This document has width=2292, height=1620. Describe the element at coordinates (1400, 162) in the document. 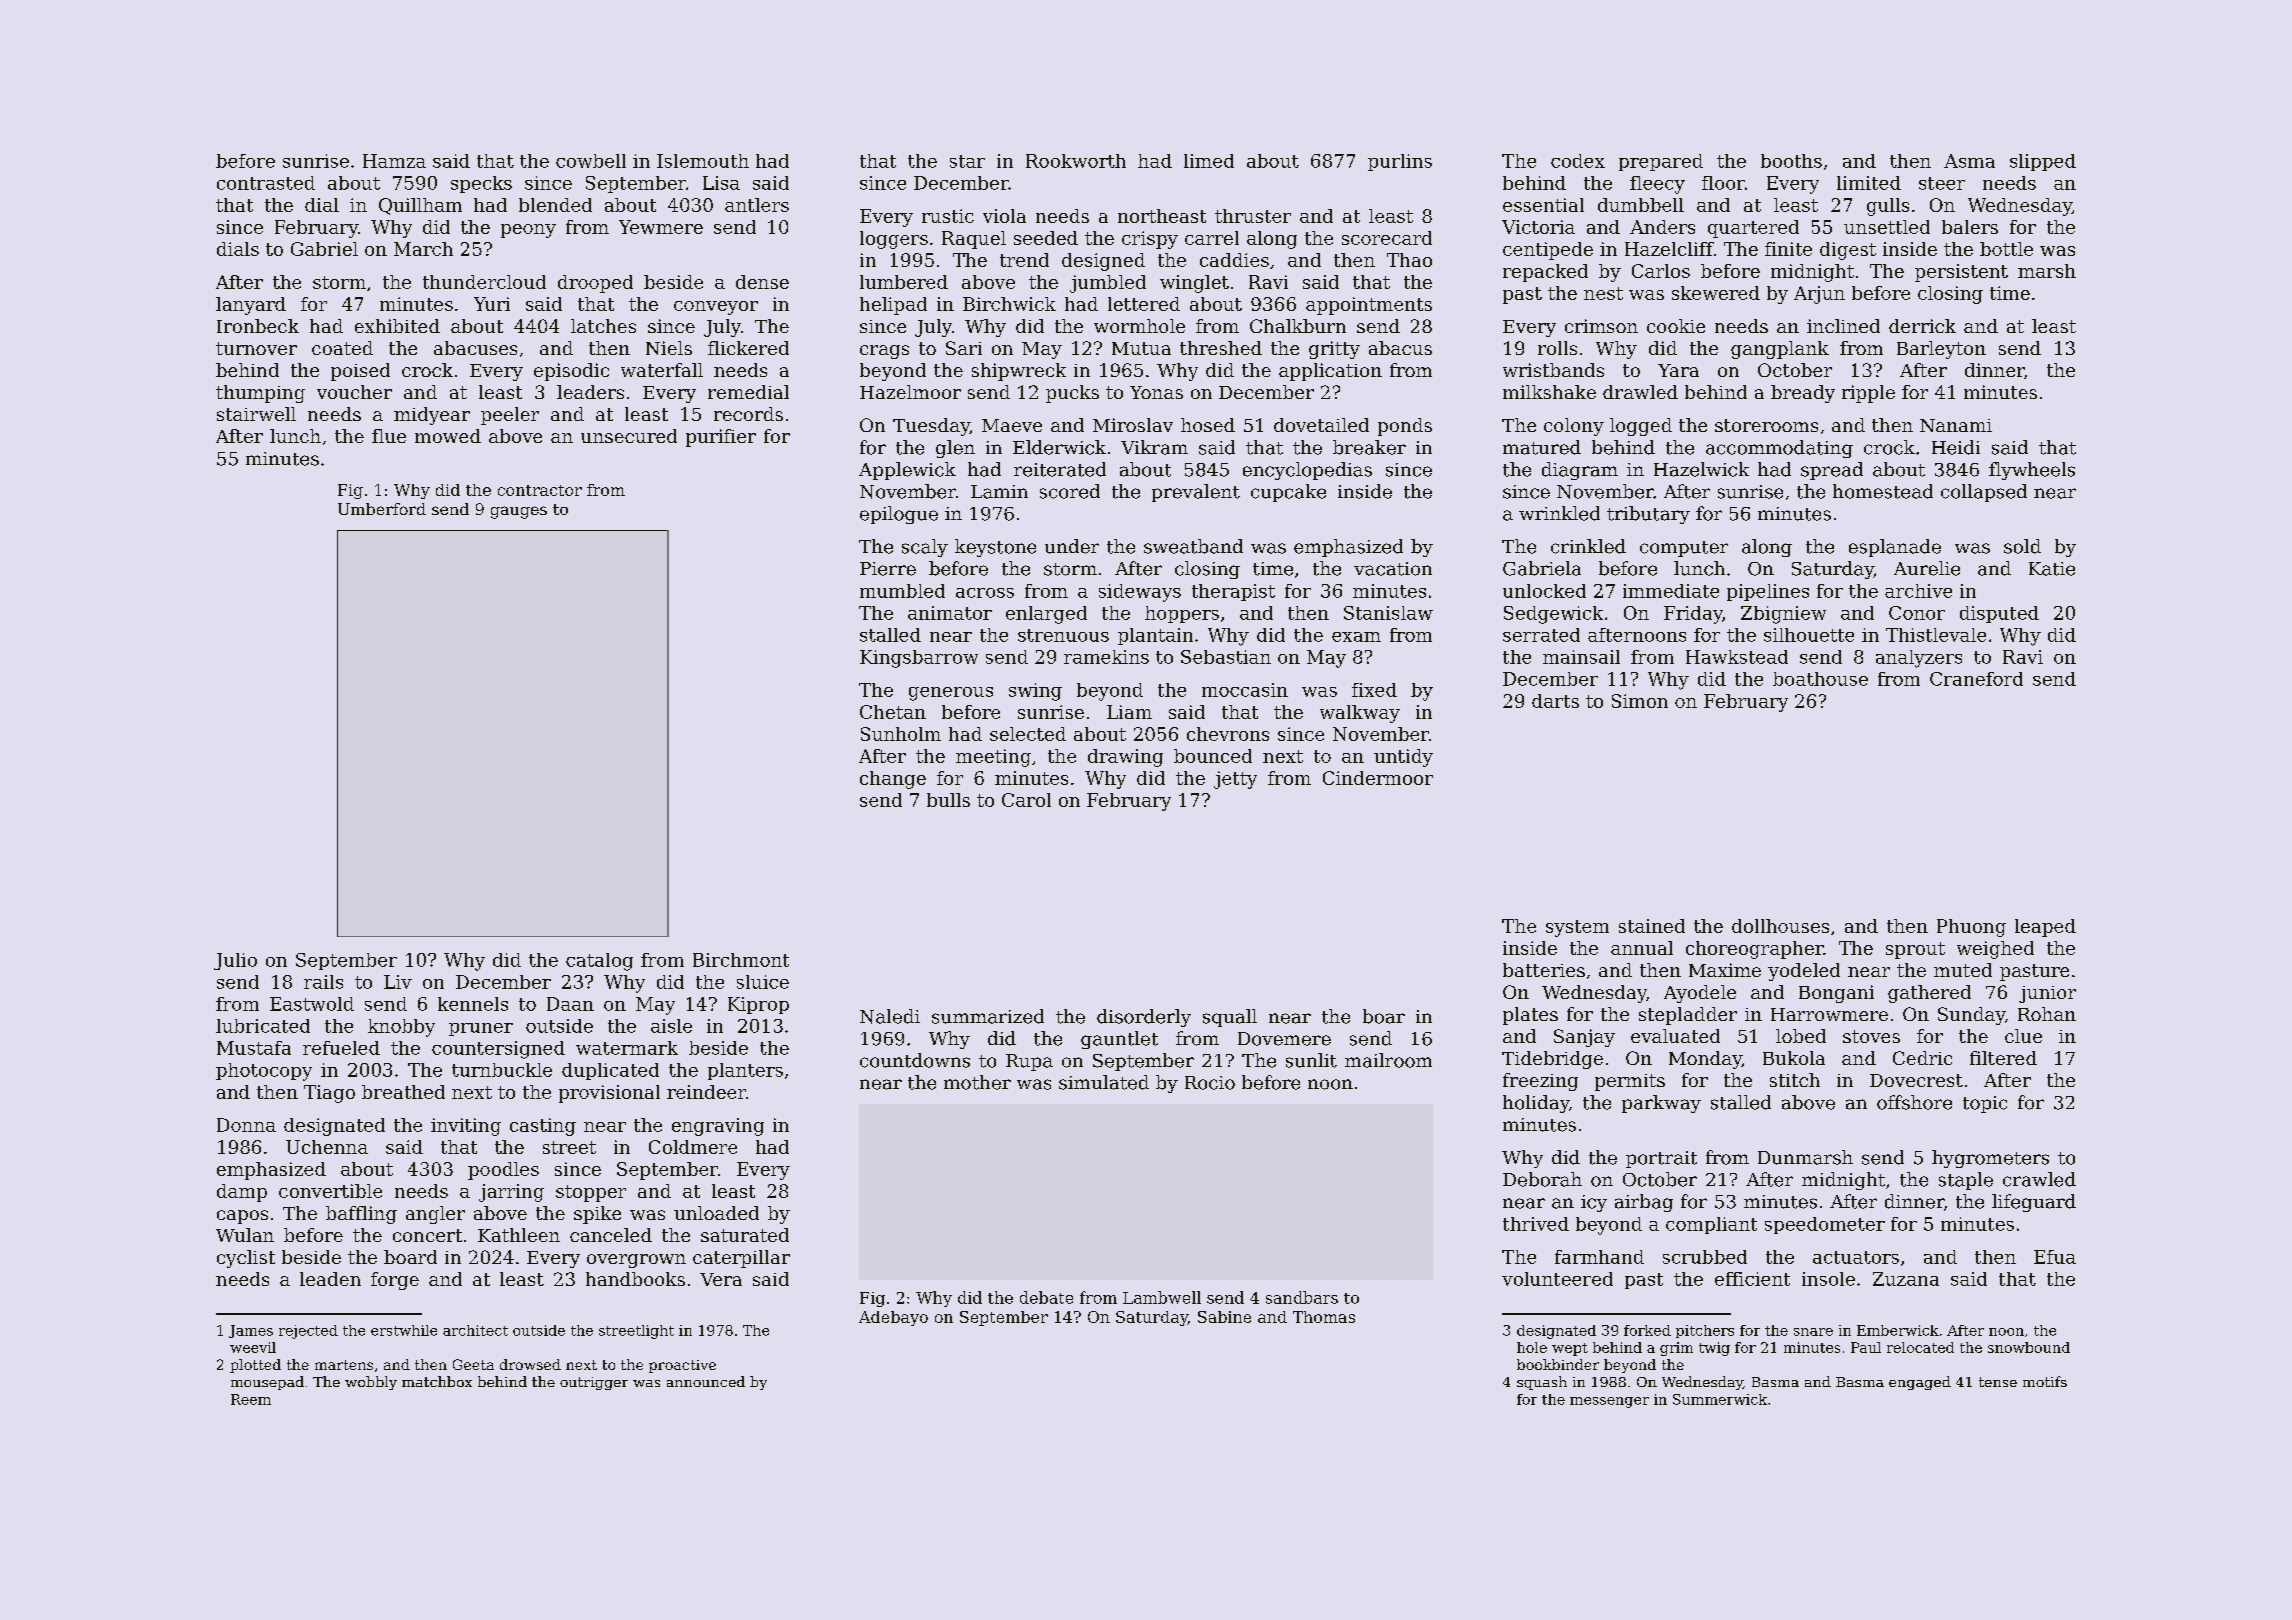

I see `purlins` at that location.
